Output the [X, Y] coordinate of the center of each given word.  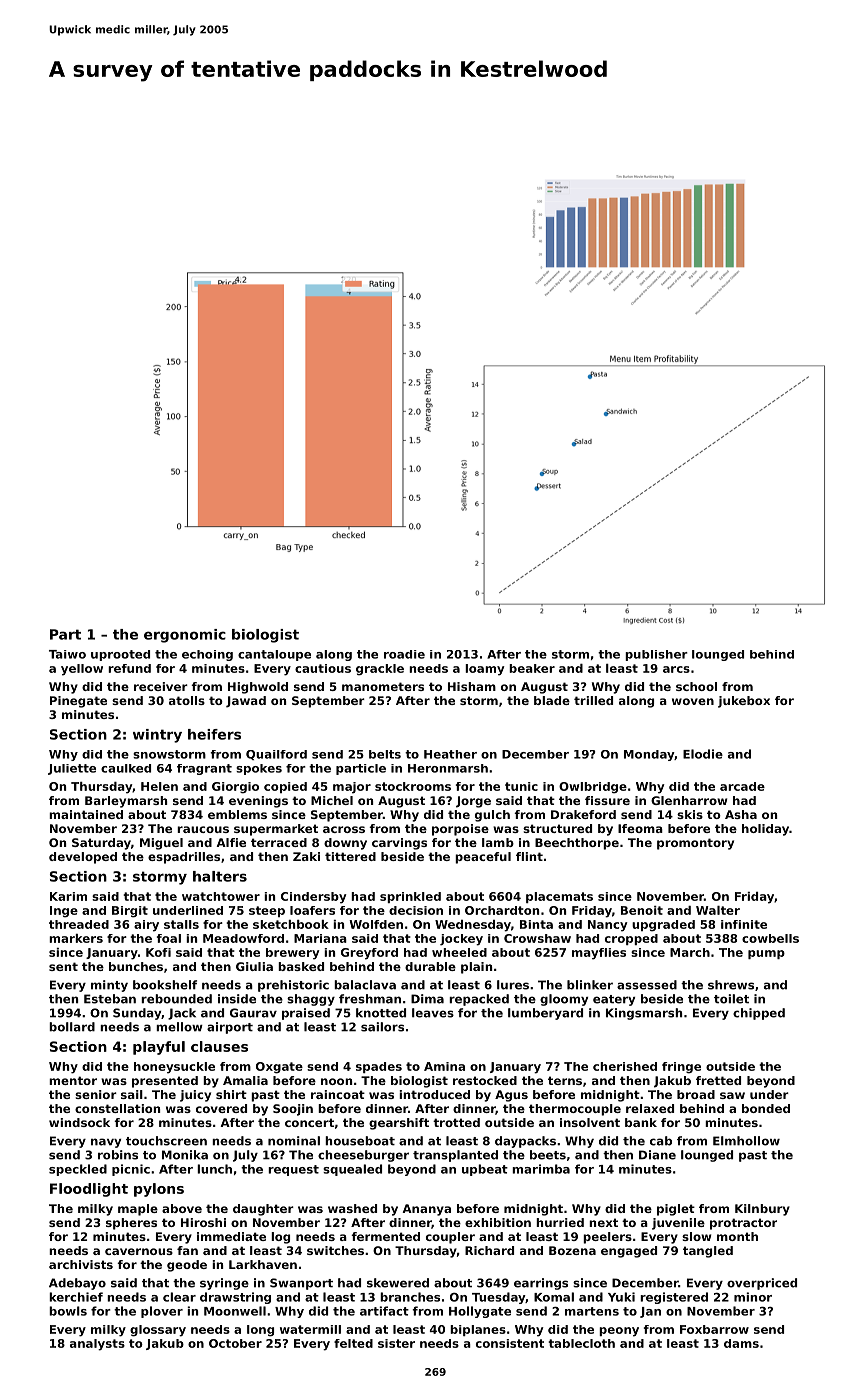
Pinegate [78, 702]
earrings [541, 1284]
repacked [479, 1000]
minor [753, 1297]
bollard [72, 1027]
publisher [656, 655]
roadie [404, 654]
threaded [79, 924]
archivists [81, 1264]
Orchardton [502, 910]
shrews [731, 985]
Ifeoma [640, 828]
